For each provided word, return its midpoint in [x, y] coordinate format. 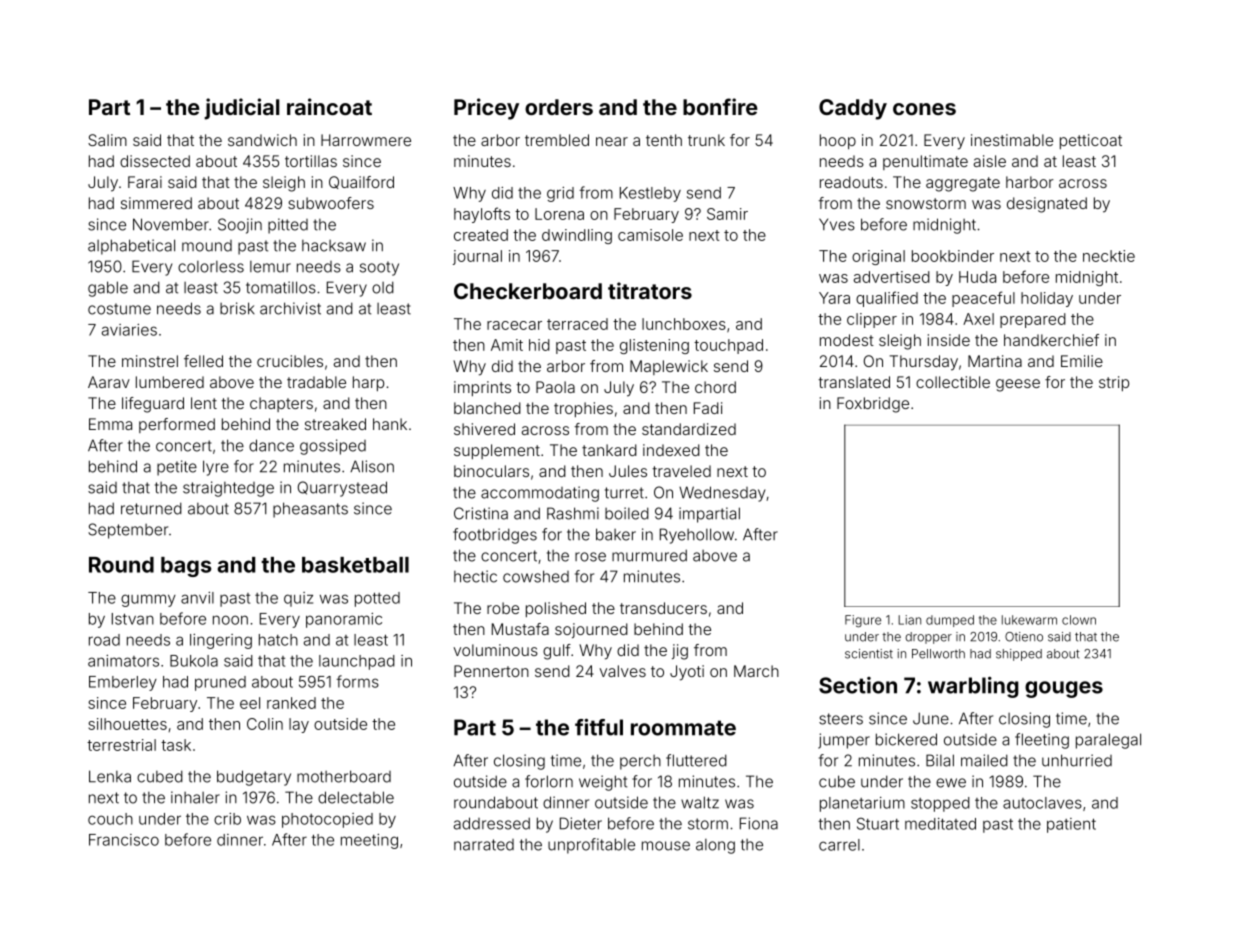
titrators [650, 290]
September [128, 531]
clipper [872, 320]
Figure [863, 621]
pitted [288, 226]
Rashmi [573, 513]
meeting [369, 841]
